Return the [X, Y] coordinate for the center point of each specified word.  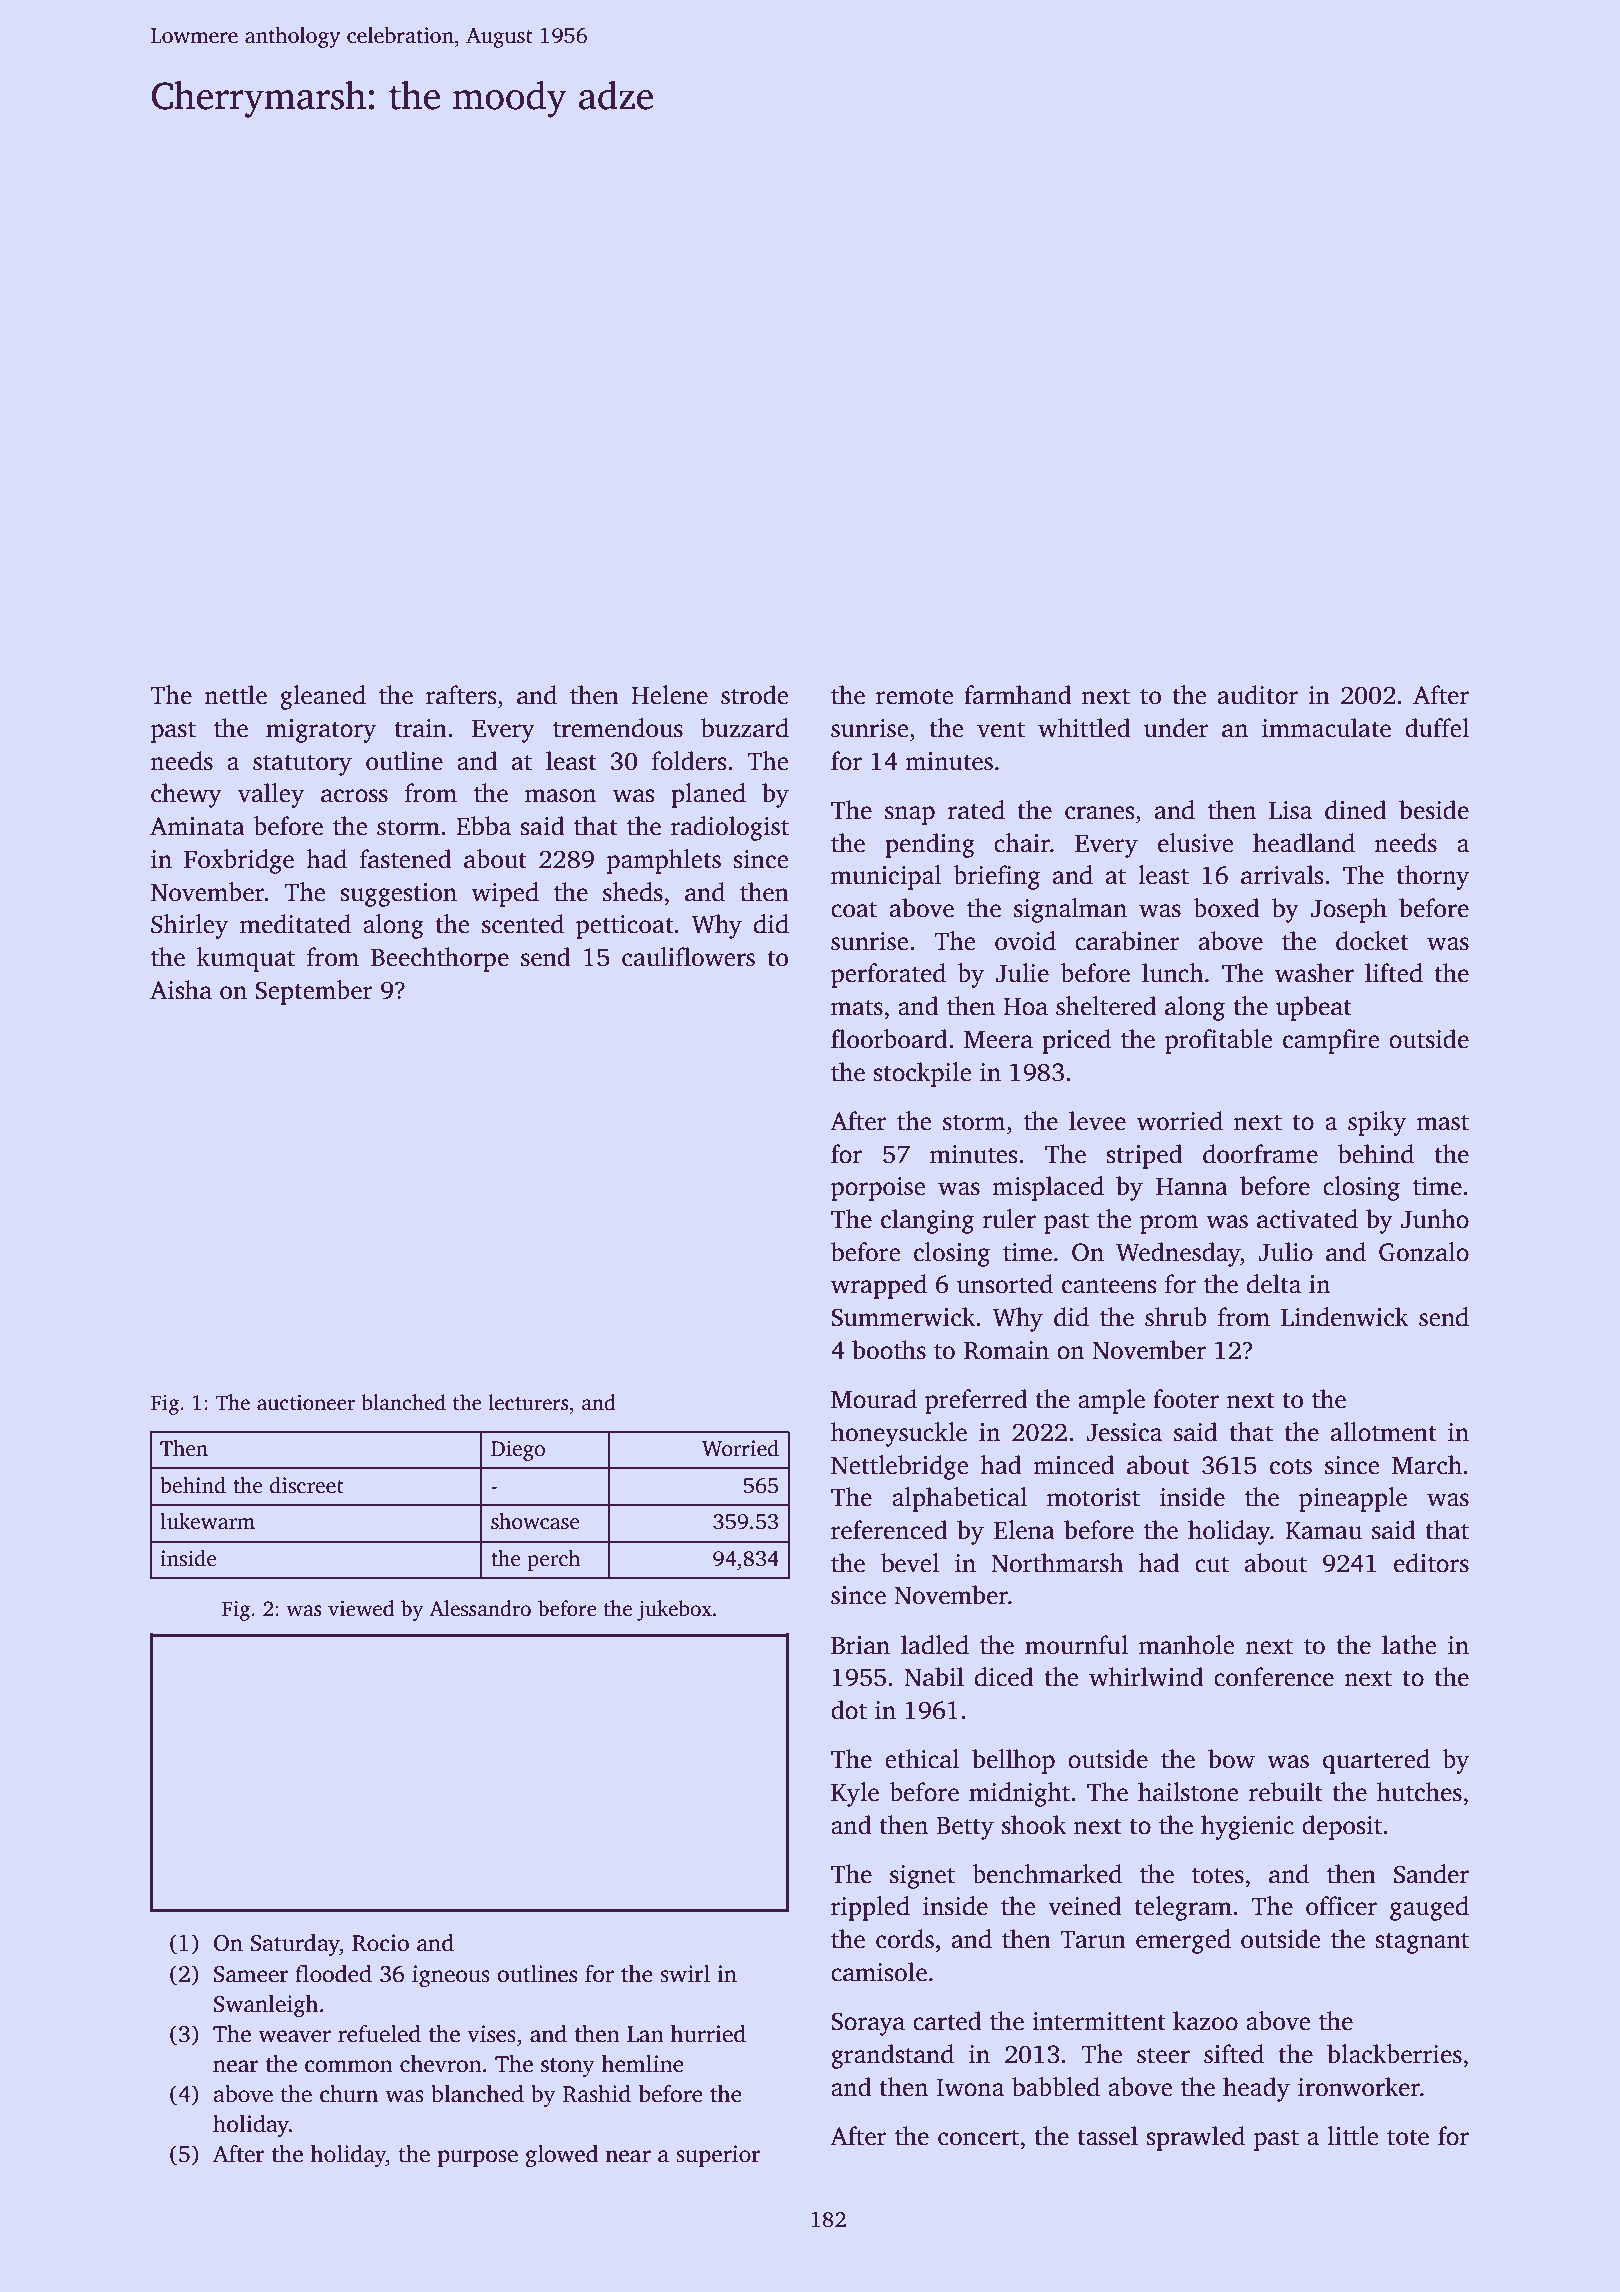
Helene [669, 695]
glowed [561, 2156]
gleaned [323, 697]
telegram [1183, 1908]
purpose [478, 2158]
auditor [1258, 695]
